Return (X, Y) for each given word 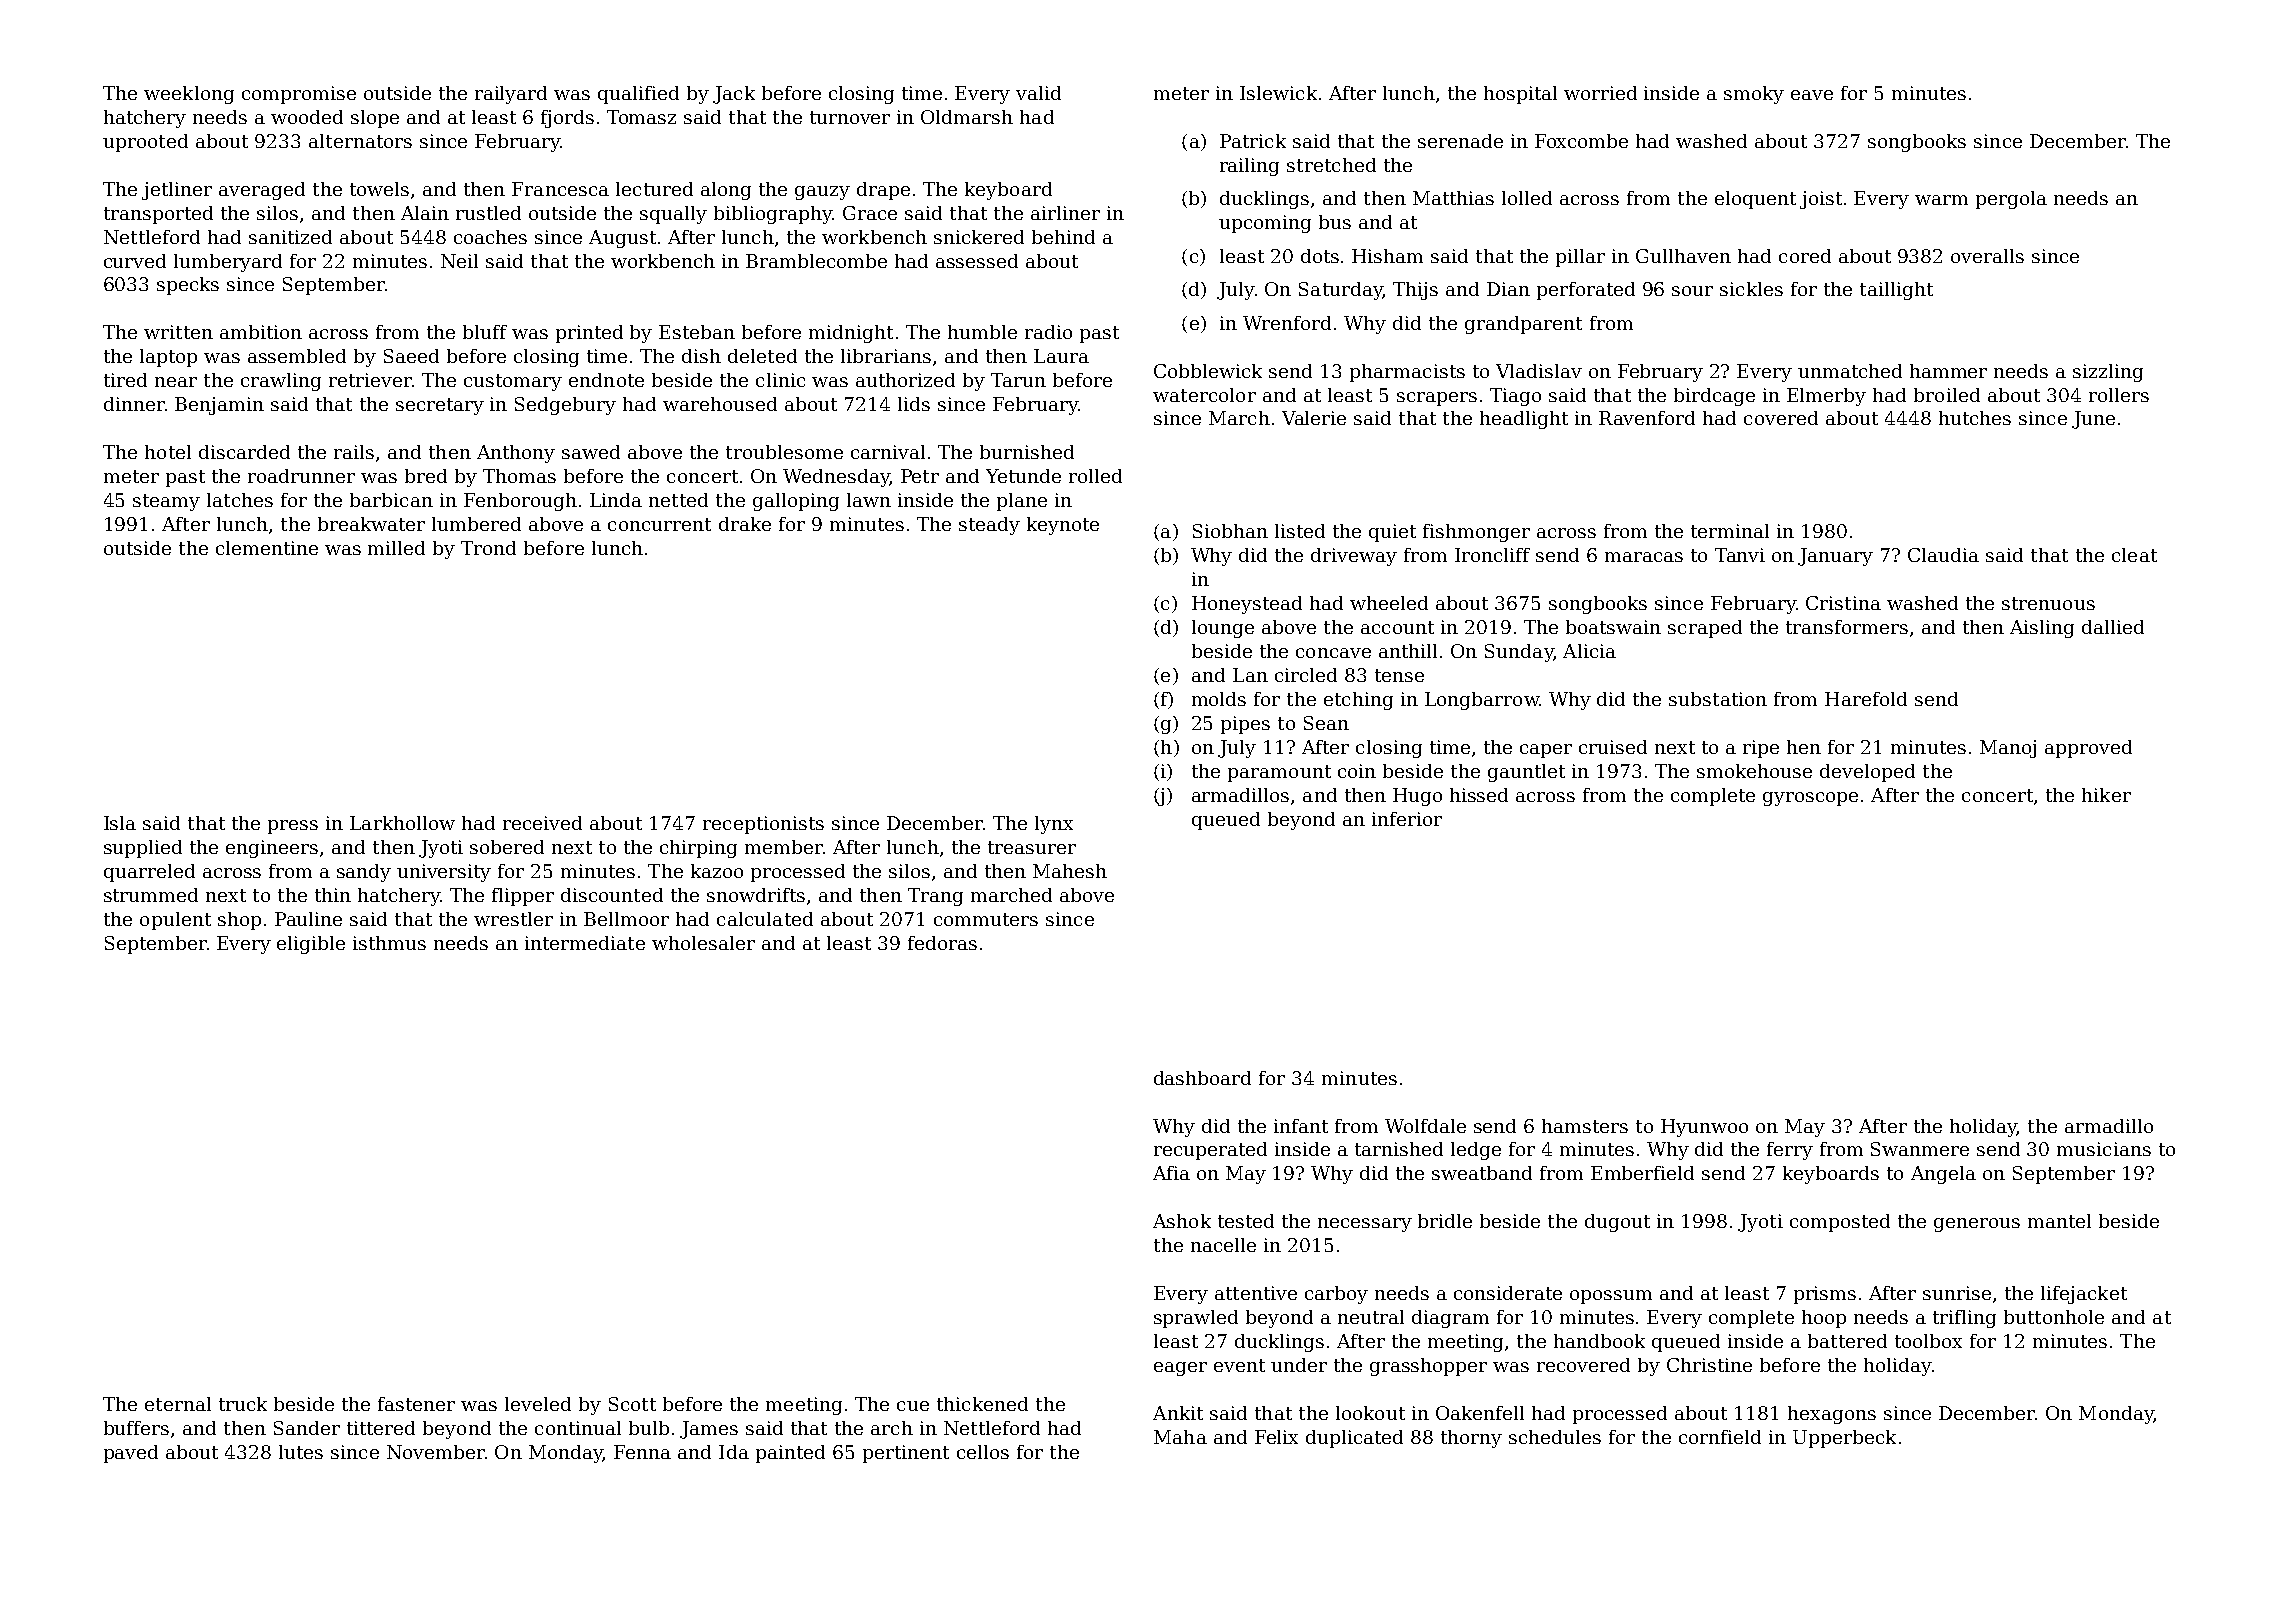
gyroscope (1810, 799)
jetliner (177, 191)
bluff (485, 332)
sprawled (1196, 1319)
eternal (178, 1404)
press (293, 827)
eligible (311, 945)
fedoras (942, 943)
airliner (1065, 213)
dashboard (1202, 1078)
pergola (2011, 200)
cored (1805, 256)
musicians (2104, 1149)
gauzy (822, 193)
